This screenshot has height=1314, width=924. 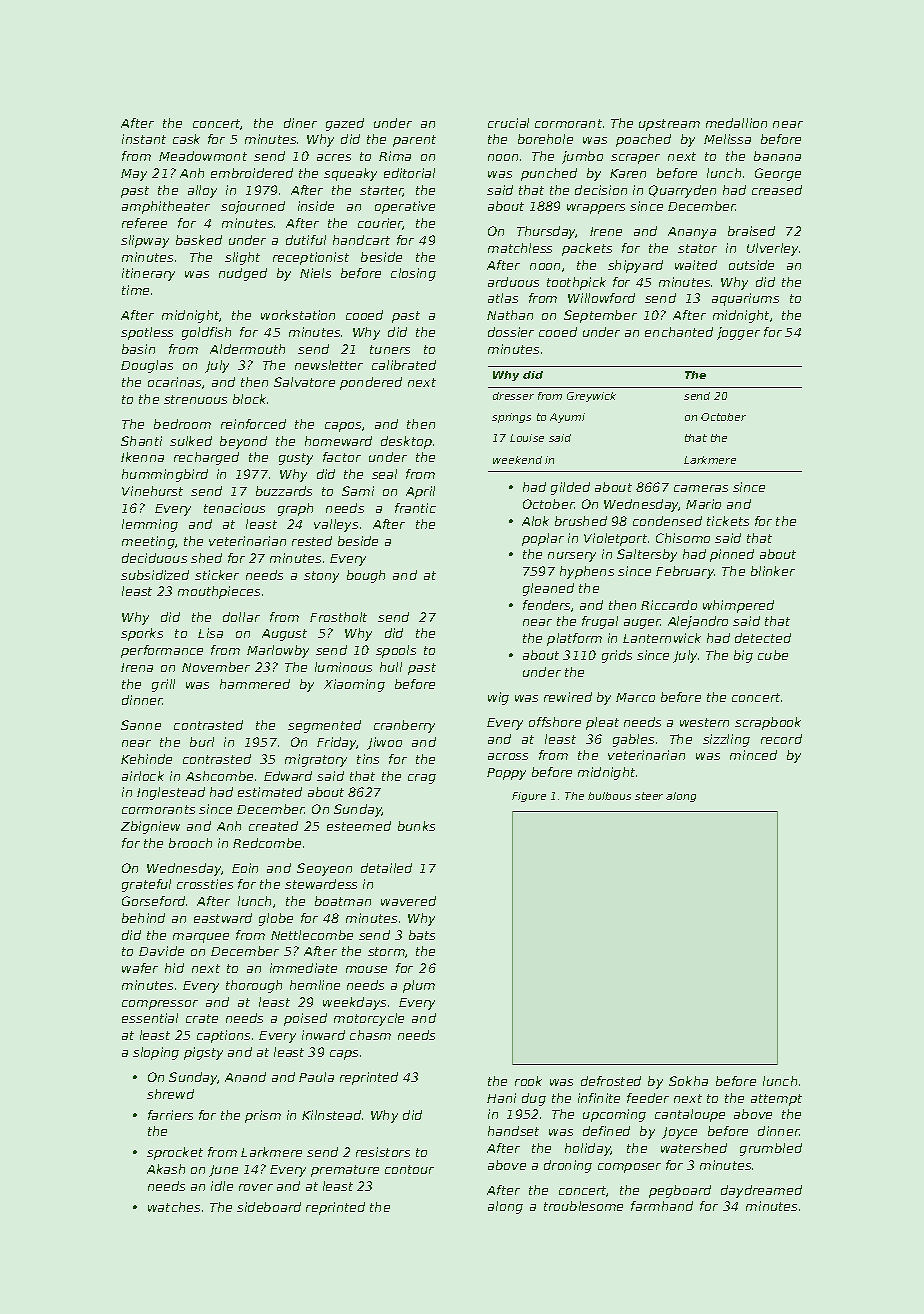 I want to click on Redcombe, so click(x=267, y=843).
